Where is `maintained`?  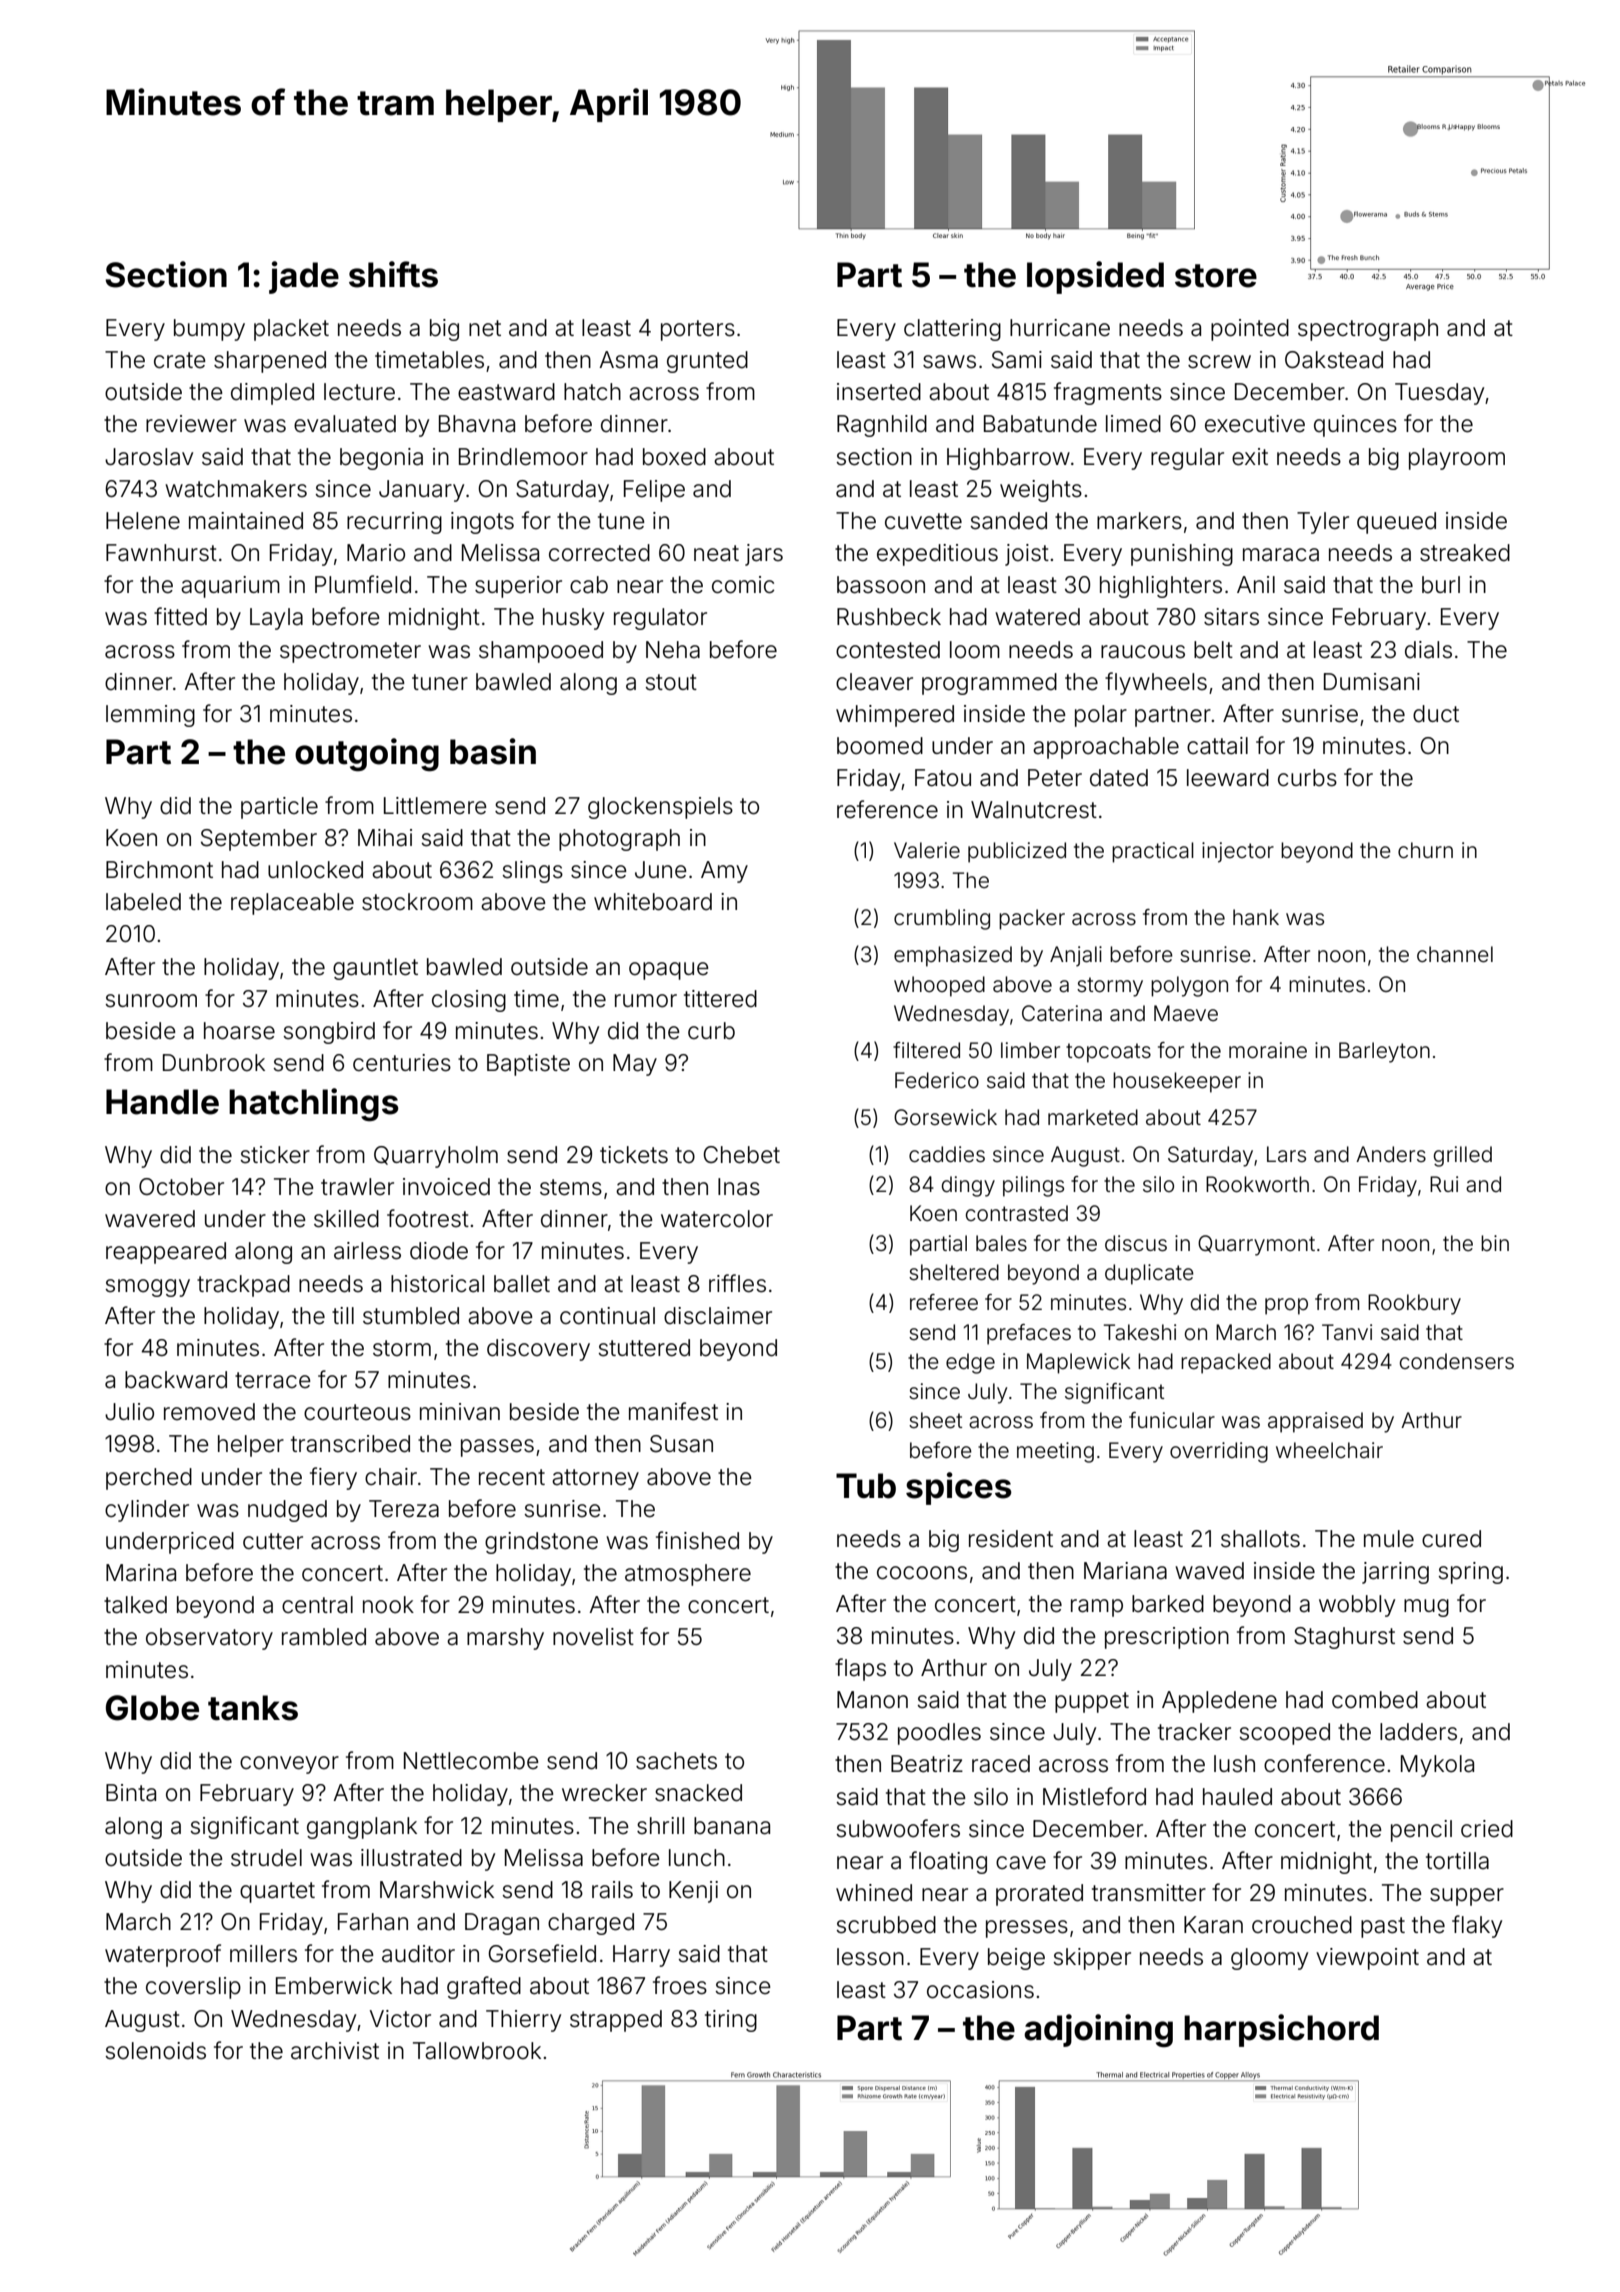
maintained is located at coordinates (246, 521).
